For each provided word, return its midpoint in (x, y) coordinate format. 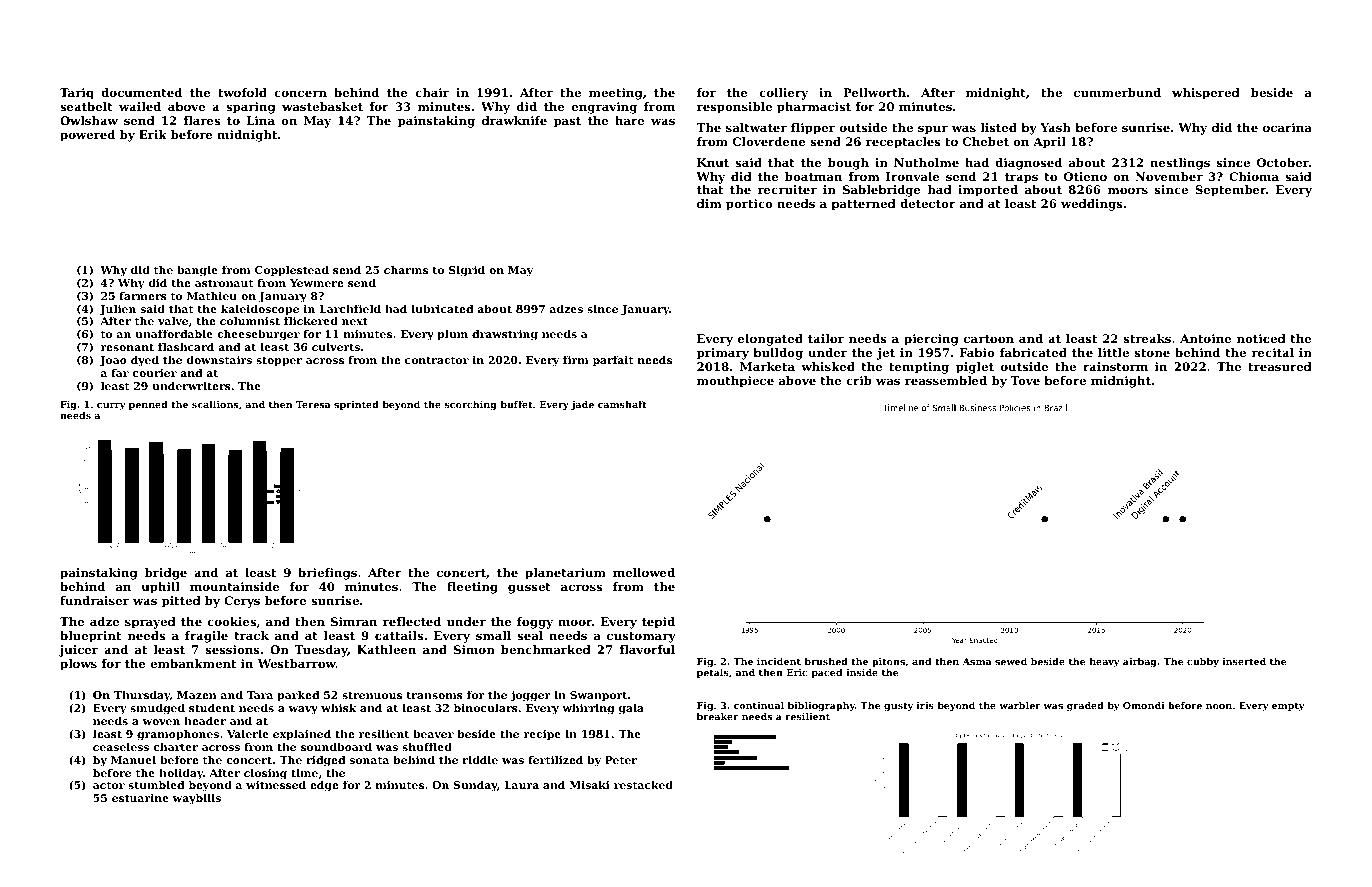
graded (1085, 706)
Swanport (598, 696)
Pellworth (874, 92)
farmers (143, 296)
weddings (1092, 205)
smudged (157, 709)
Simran (354, 621)
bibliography (821, 706)
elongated (770, 340)
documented (141, 92)
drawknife (514, 120)
